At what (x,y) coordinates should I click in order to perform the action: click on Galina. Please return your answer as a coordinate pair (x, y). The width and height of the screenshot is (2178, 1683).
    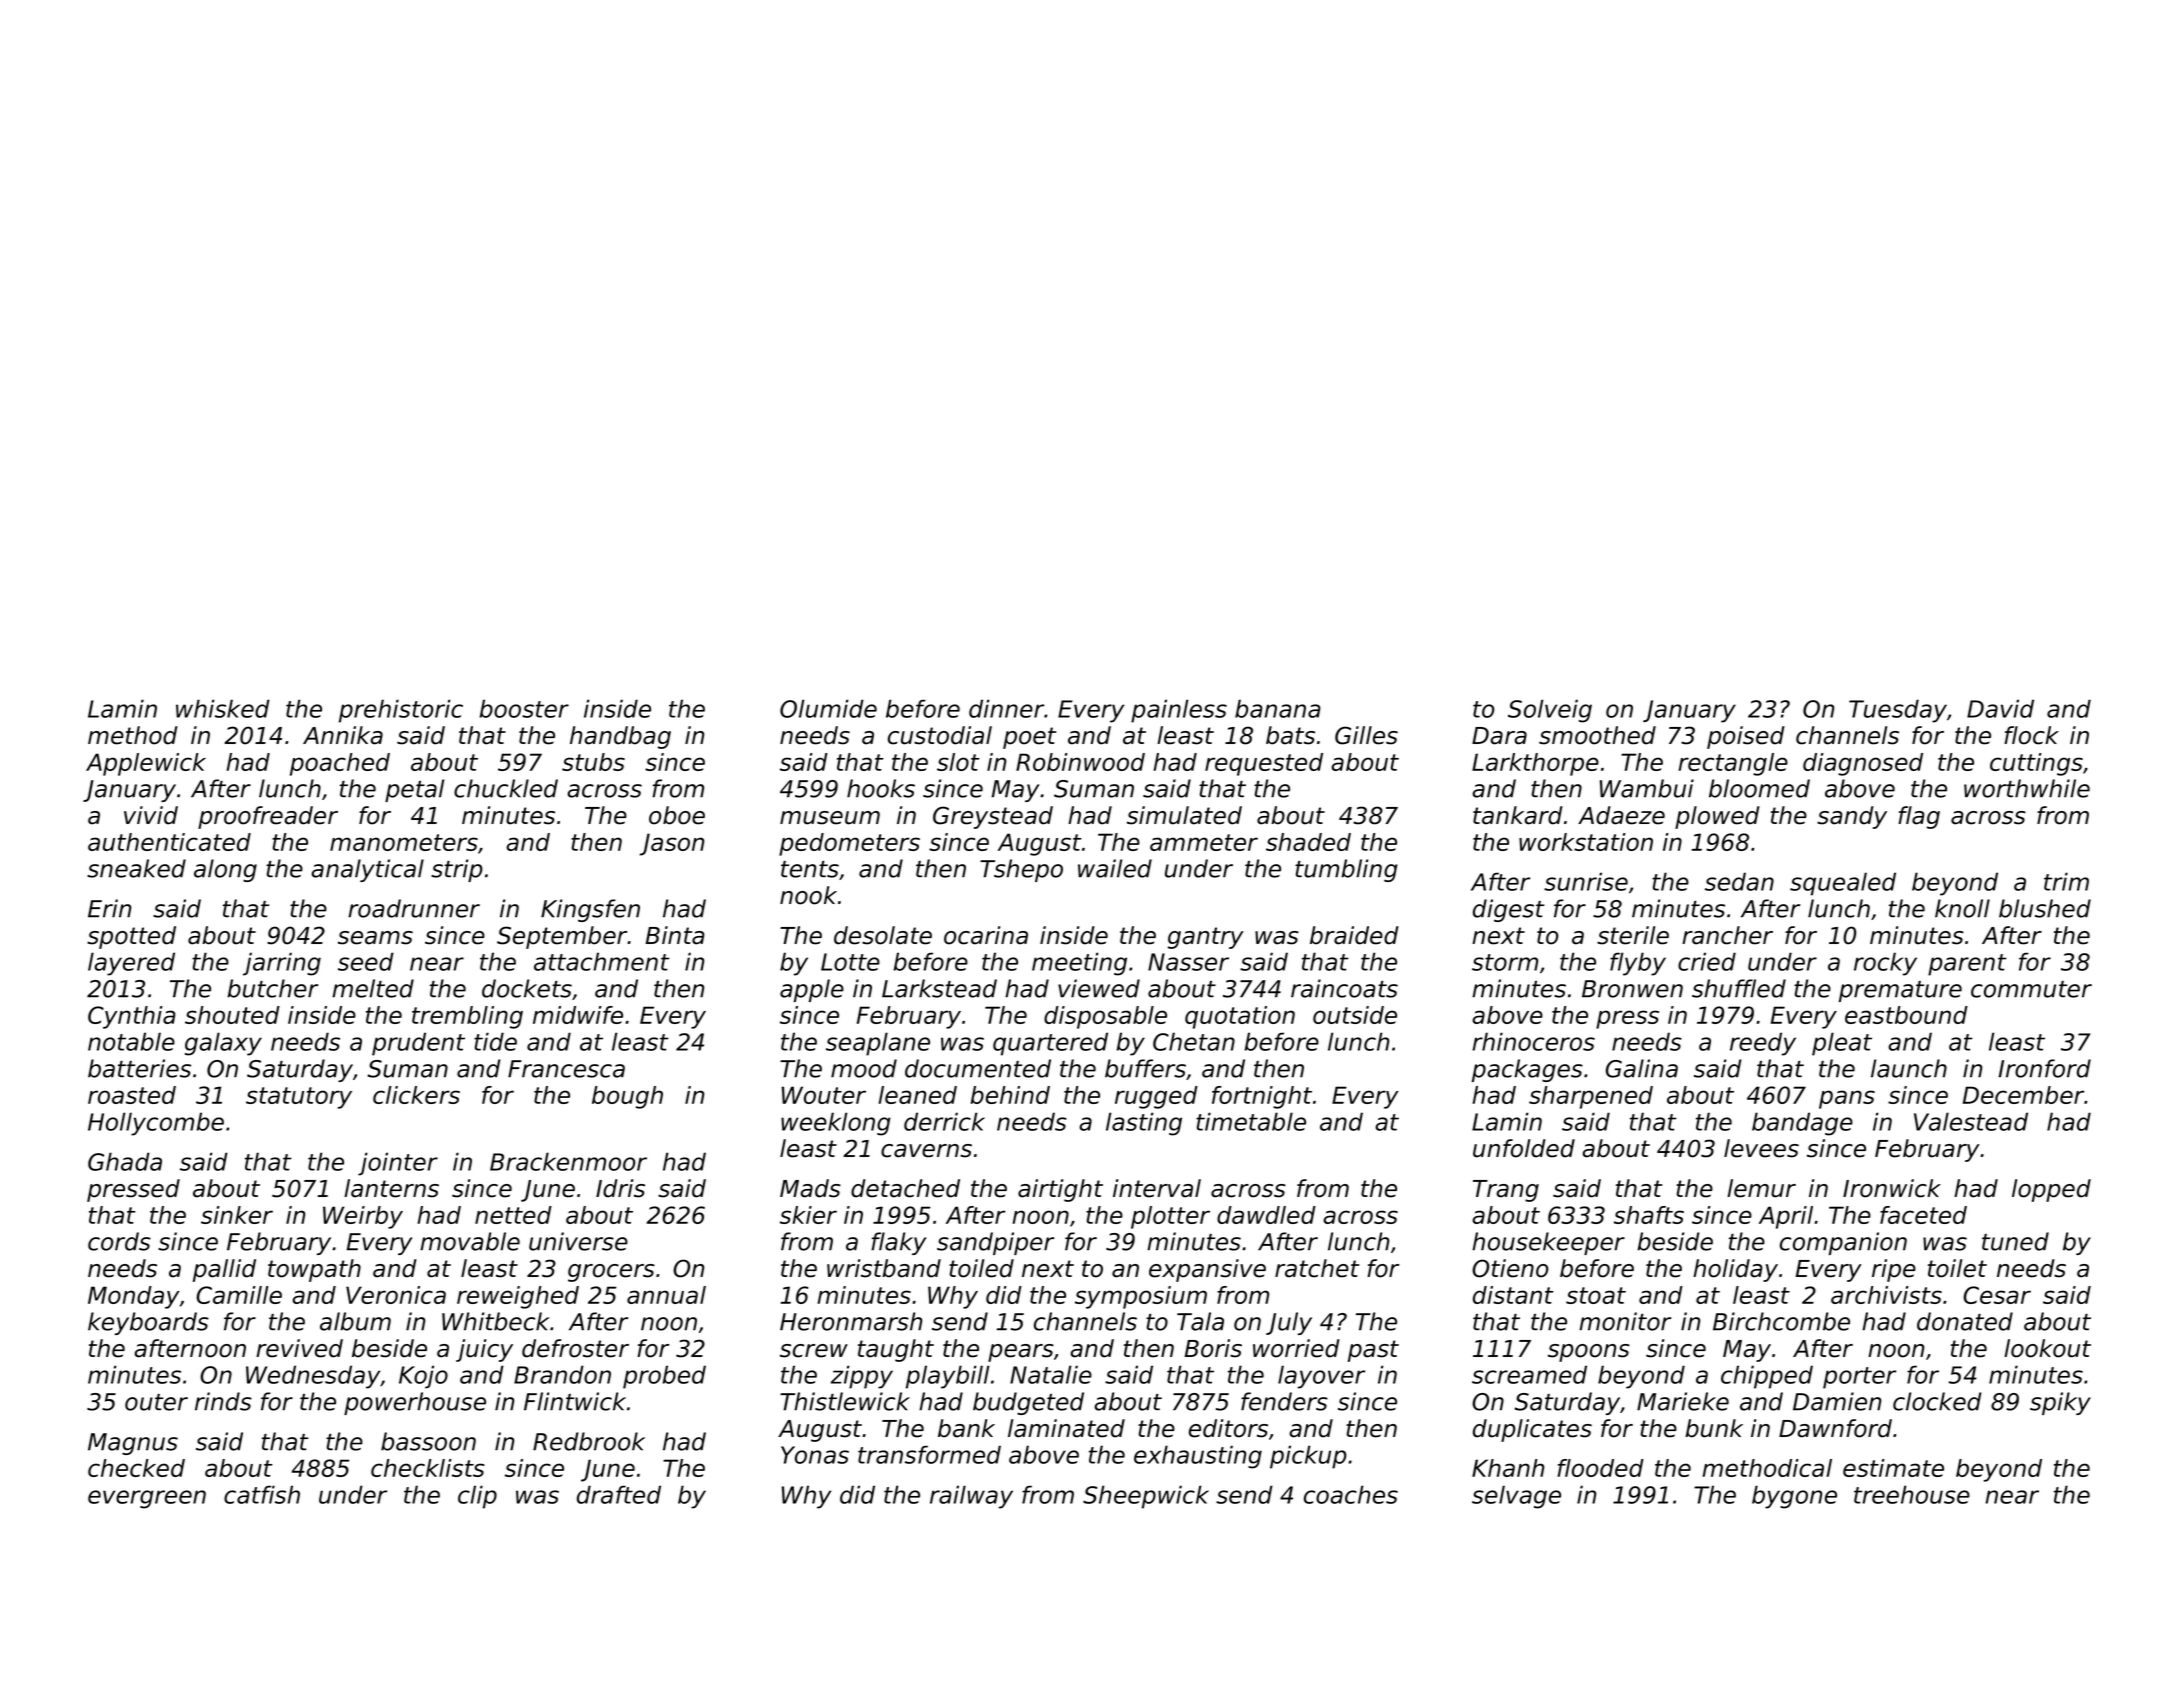
    Looking at the image, I should click on (1642, 1068).
